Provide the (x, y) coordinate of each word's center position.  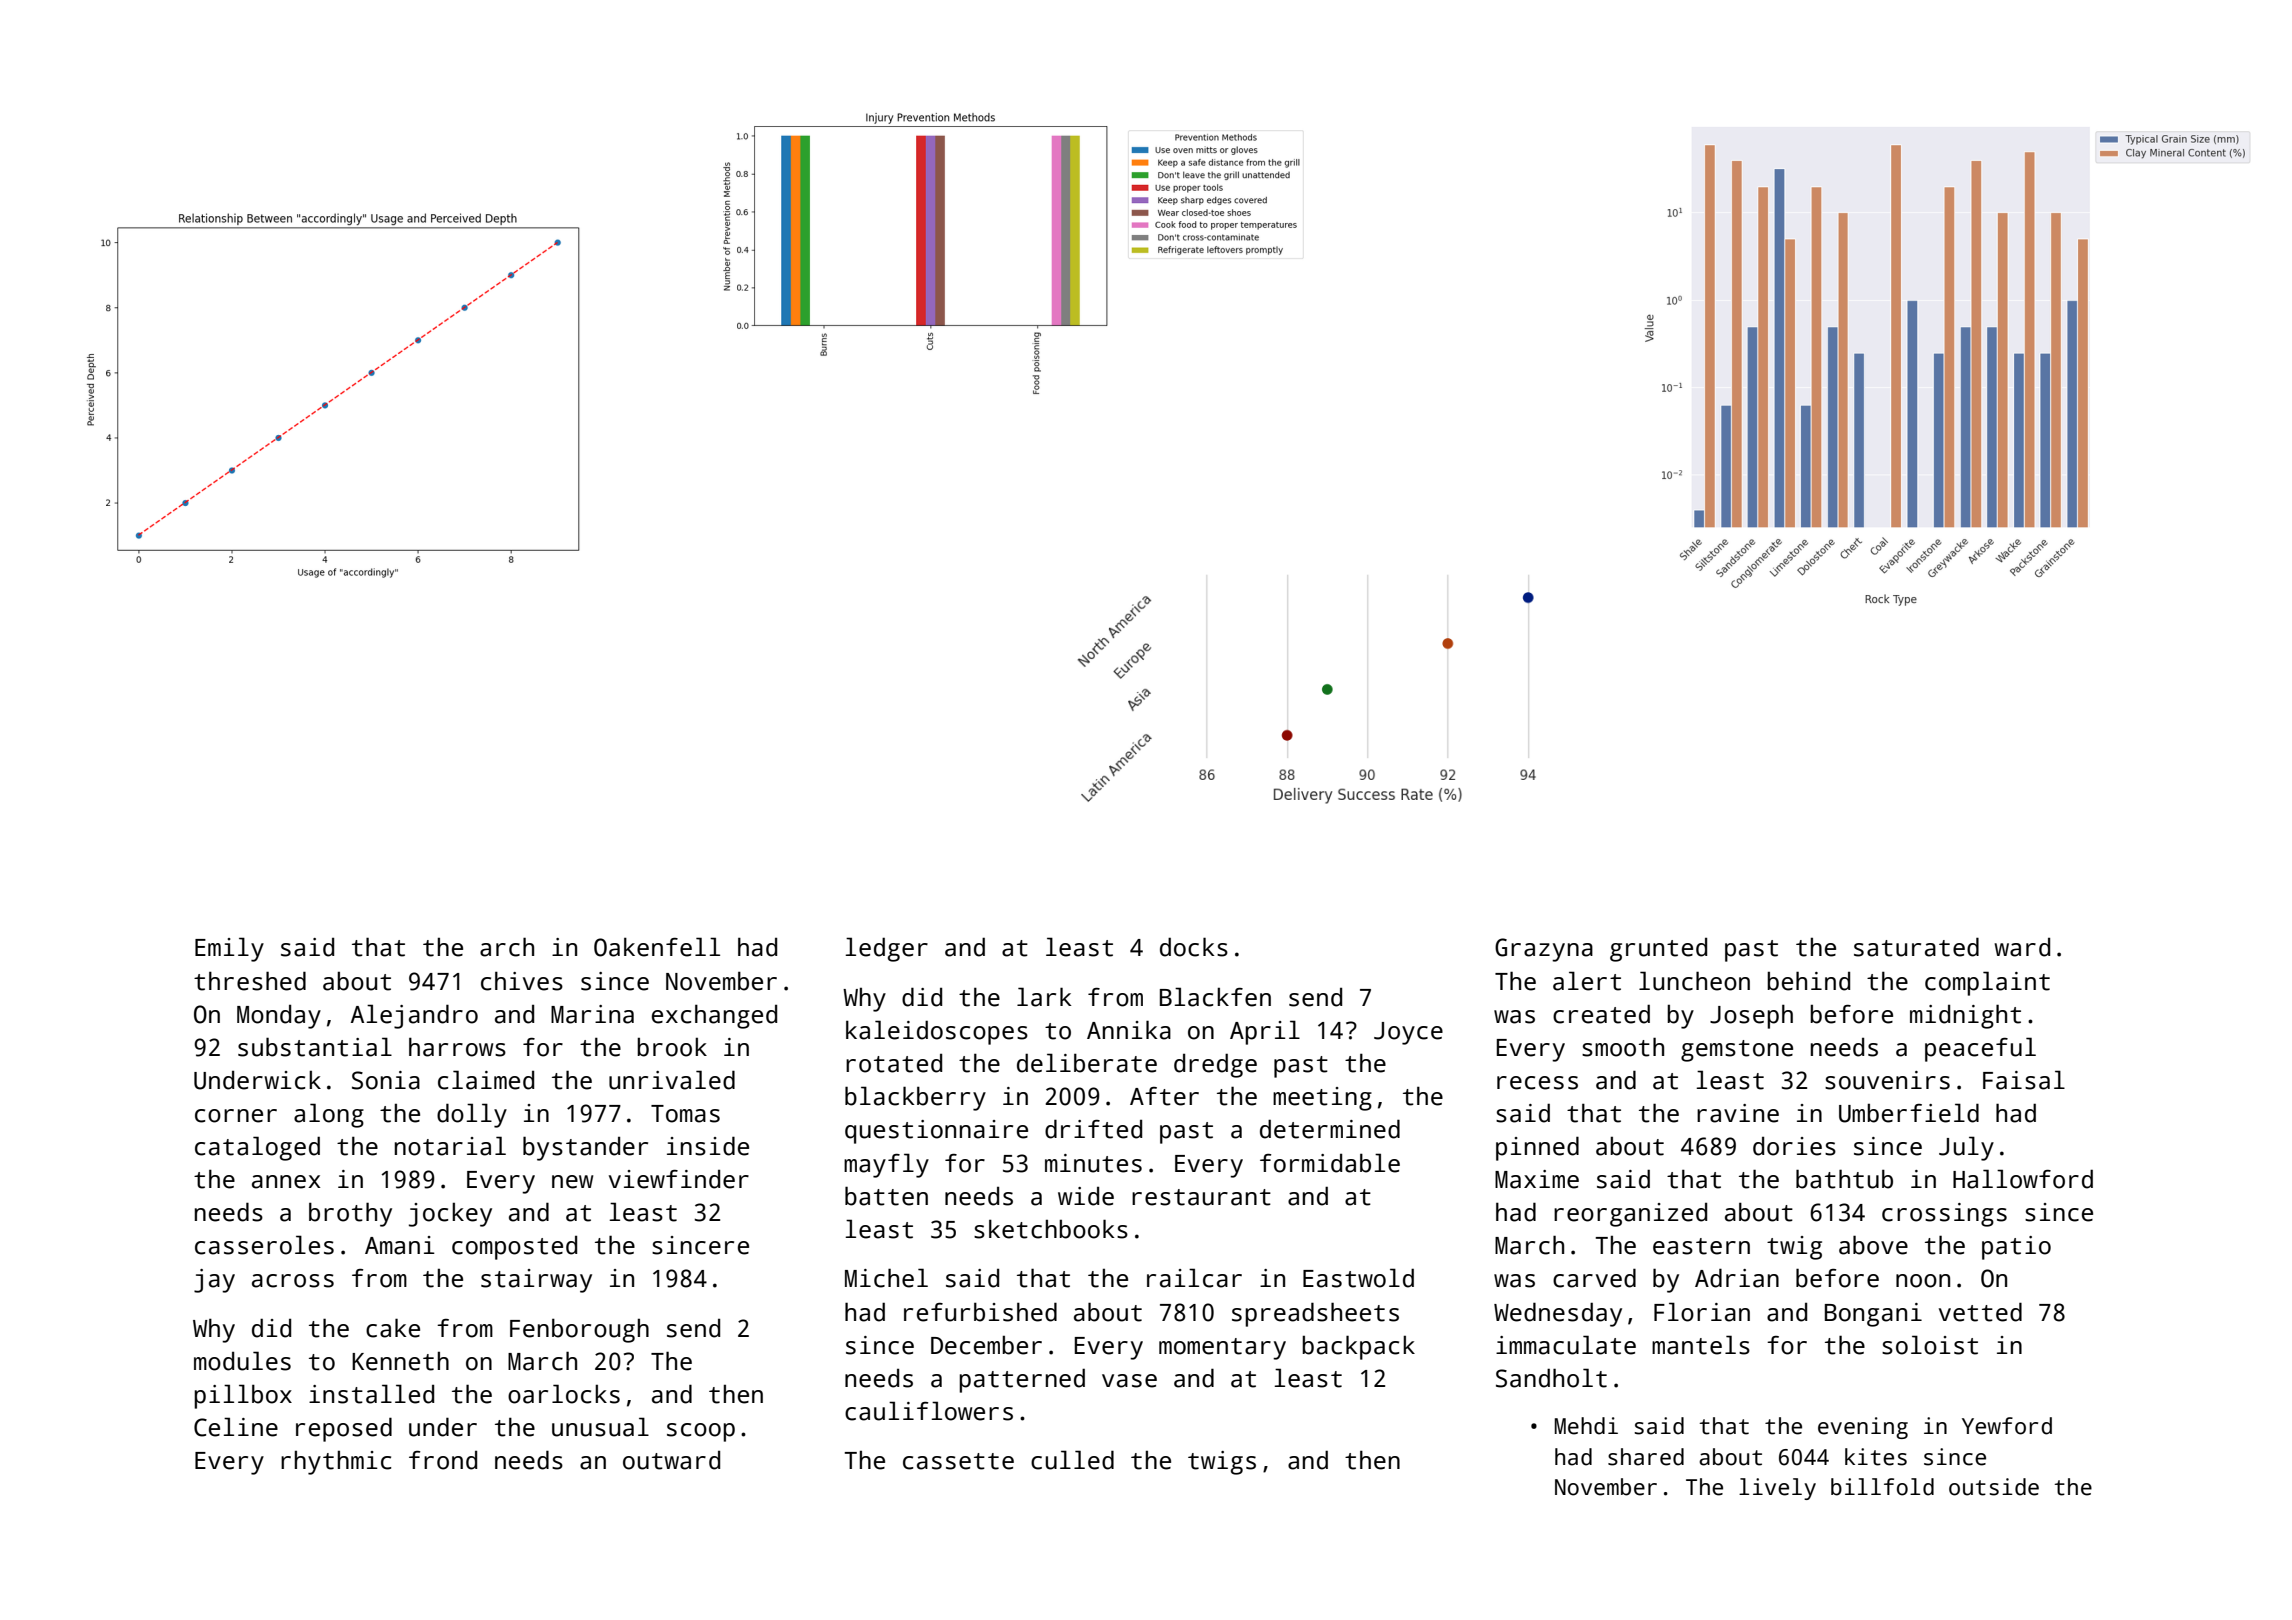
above (1873, 1245)
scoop (701, 1432)
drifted (1093, 1129)
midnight (1965, 1016)
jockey (450, 1214)
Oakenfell (657, 947)
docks (1194, 947)
